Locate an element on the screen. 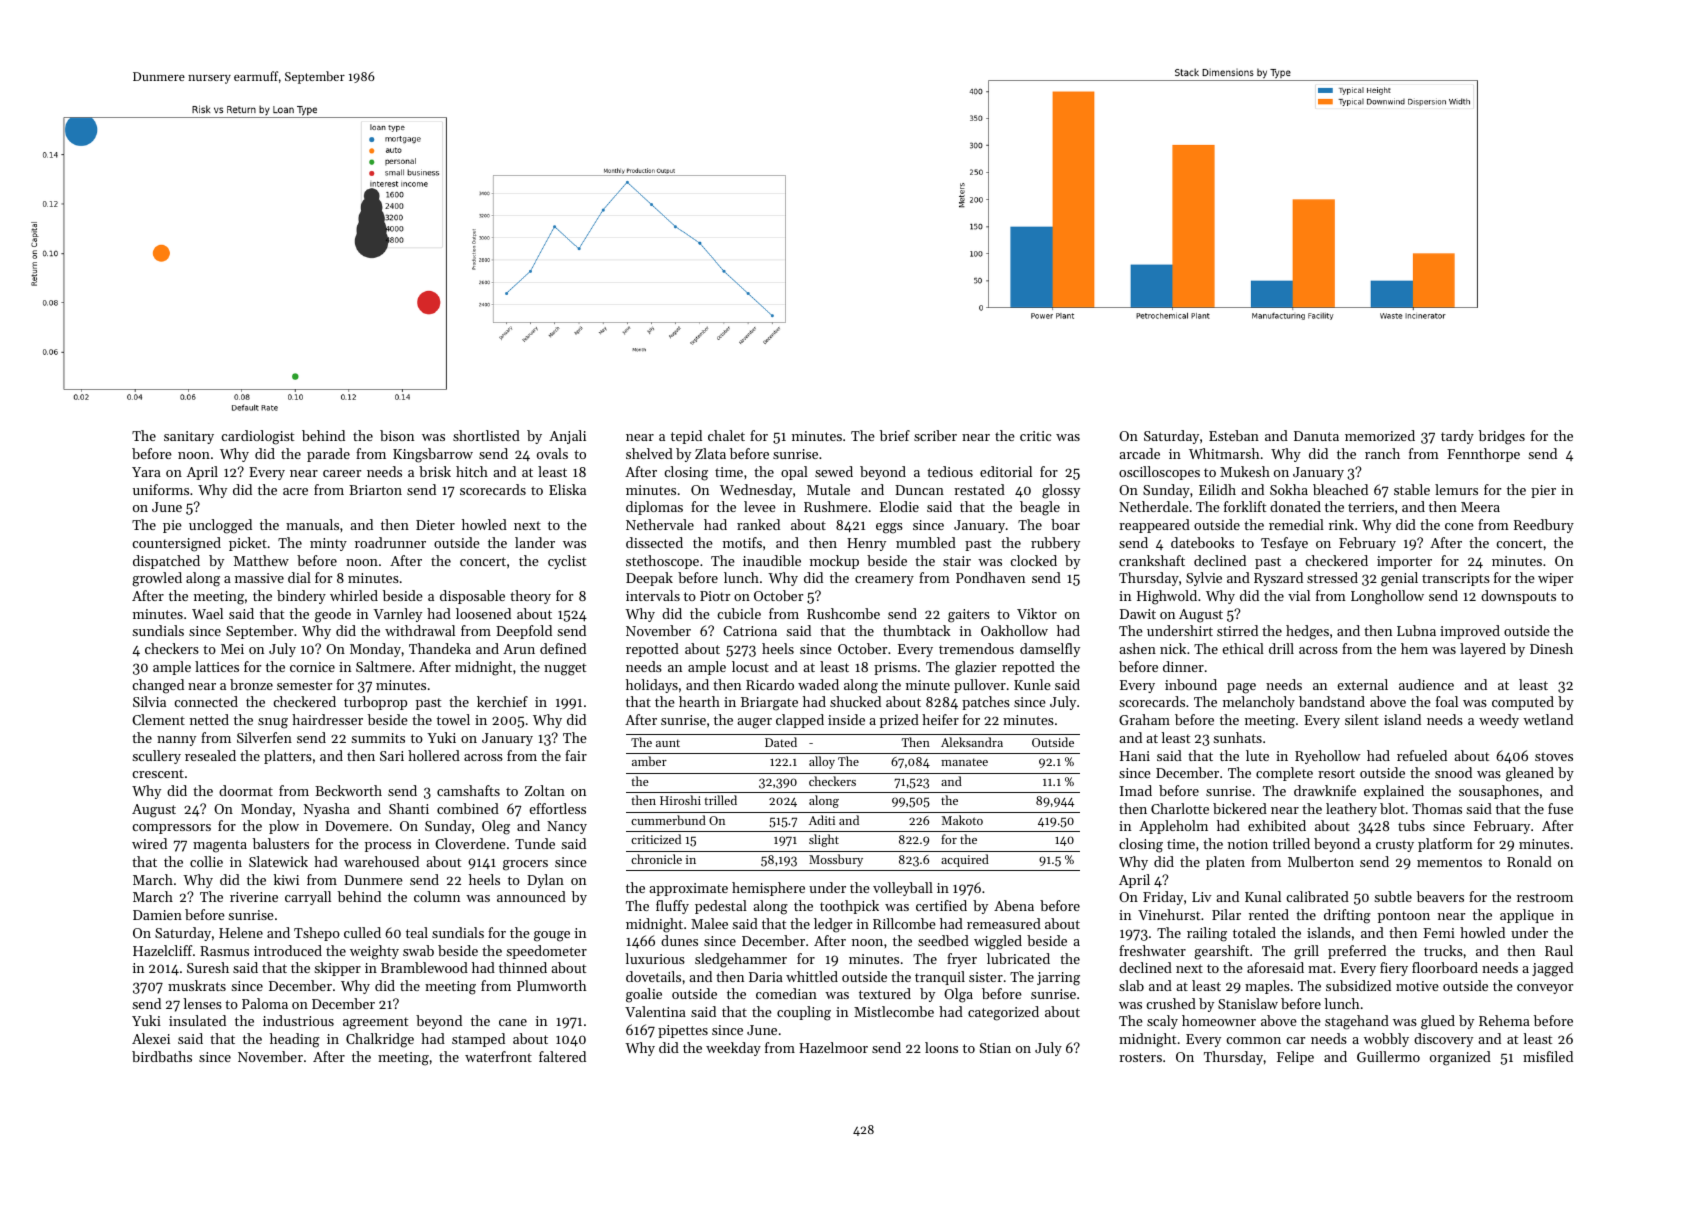 This screenshot has height=1206, width=1706. lander is located at coordinates (535, 542).
